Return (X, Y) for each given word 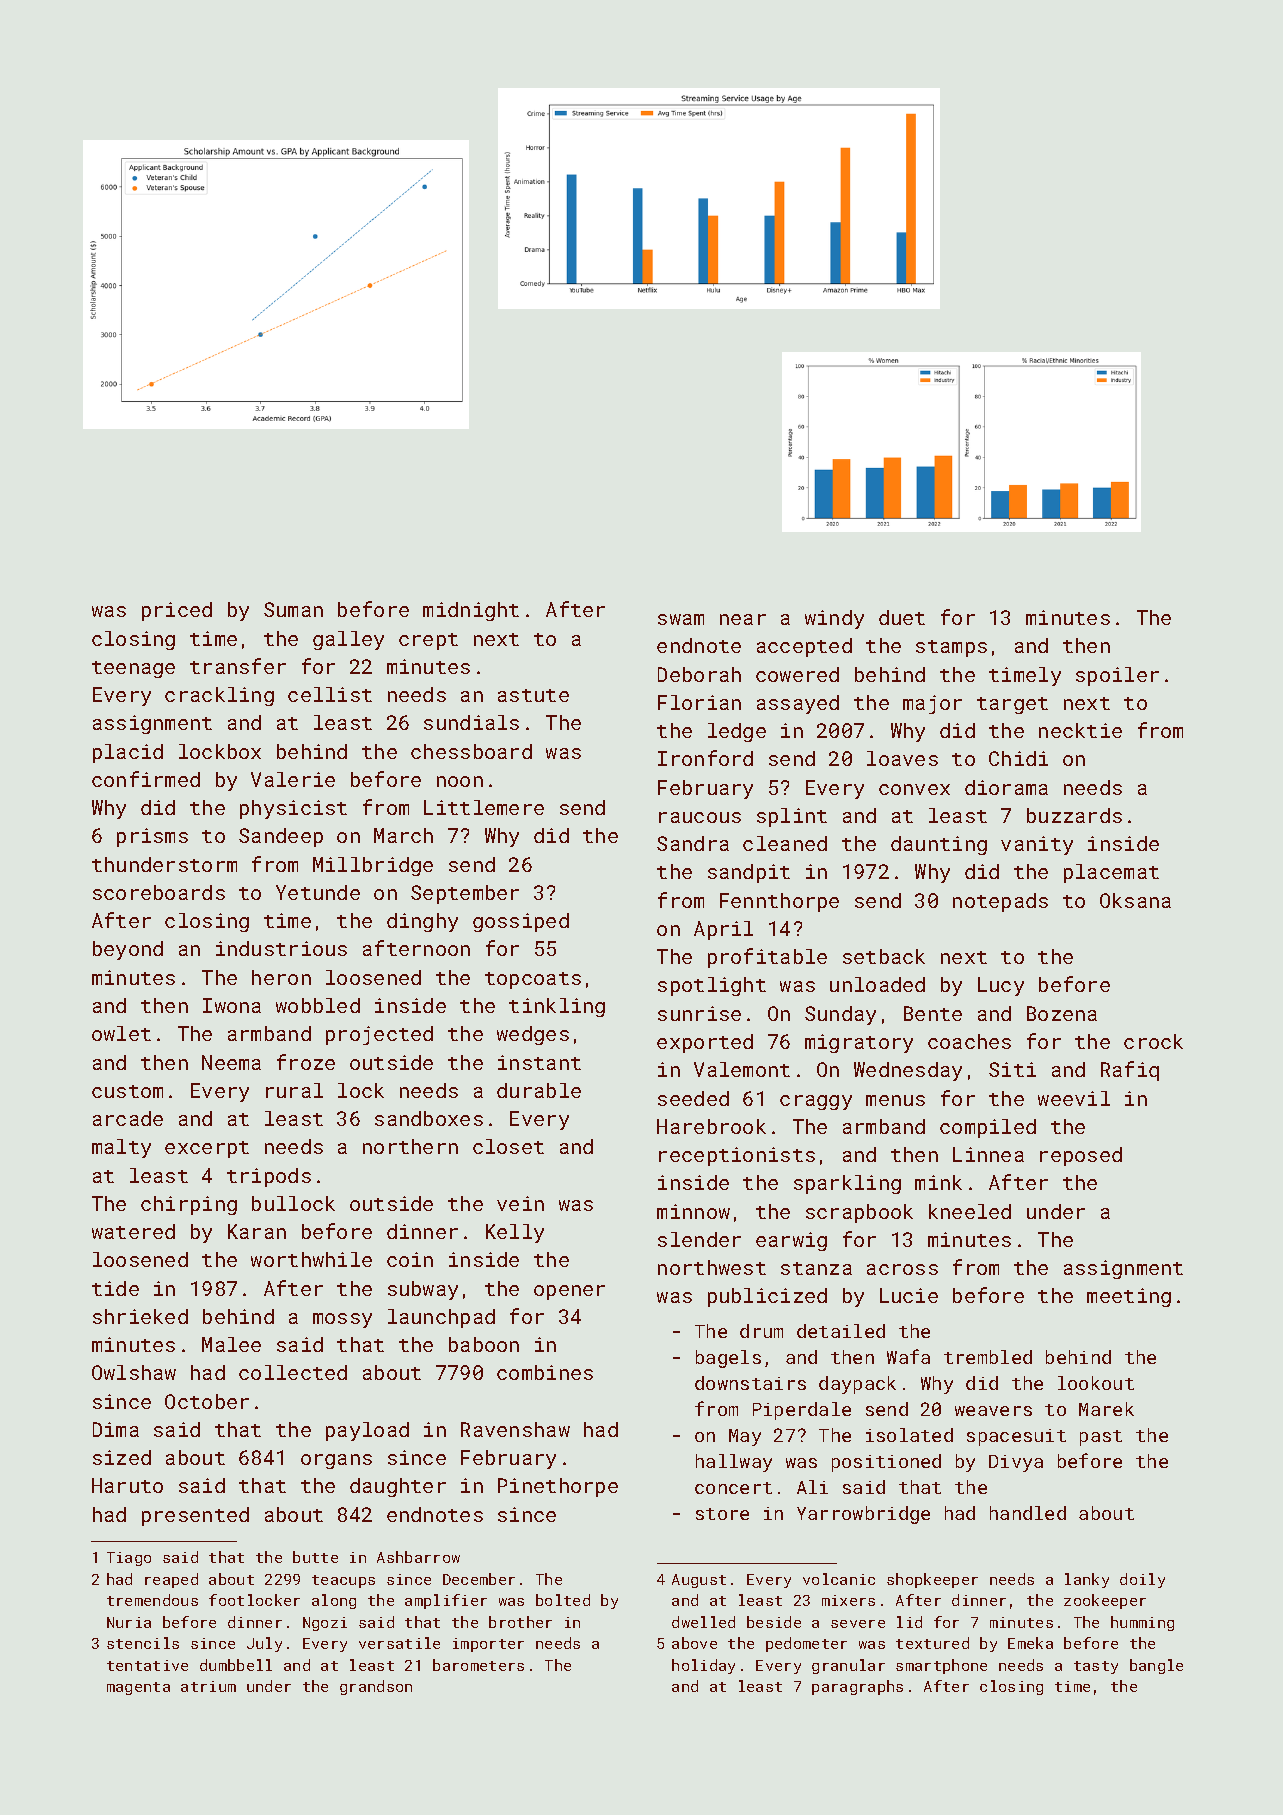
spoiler (1117, 676)
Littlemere (484, 807)
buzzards (1074, 815)
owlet (121, 1033)
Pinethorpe (558, 1487)
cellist (330, 694)
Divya (1016, 1463)
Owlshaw (134, 1372)
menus (895, 1100)
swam (681, 619)
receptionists (737, 1156)
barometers (478, 1665)
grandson (376, 1687)
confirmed (146, 779)
